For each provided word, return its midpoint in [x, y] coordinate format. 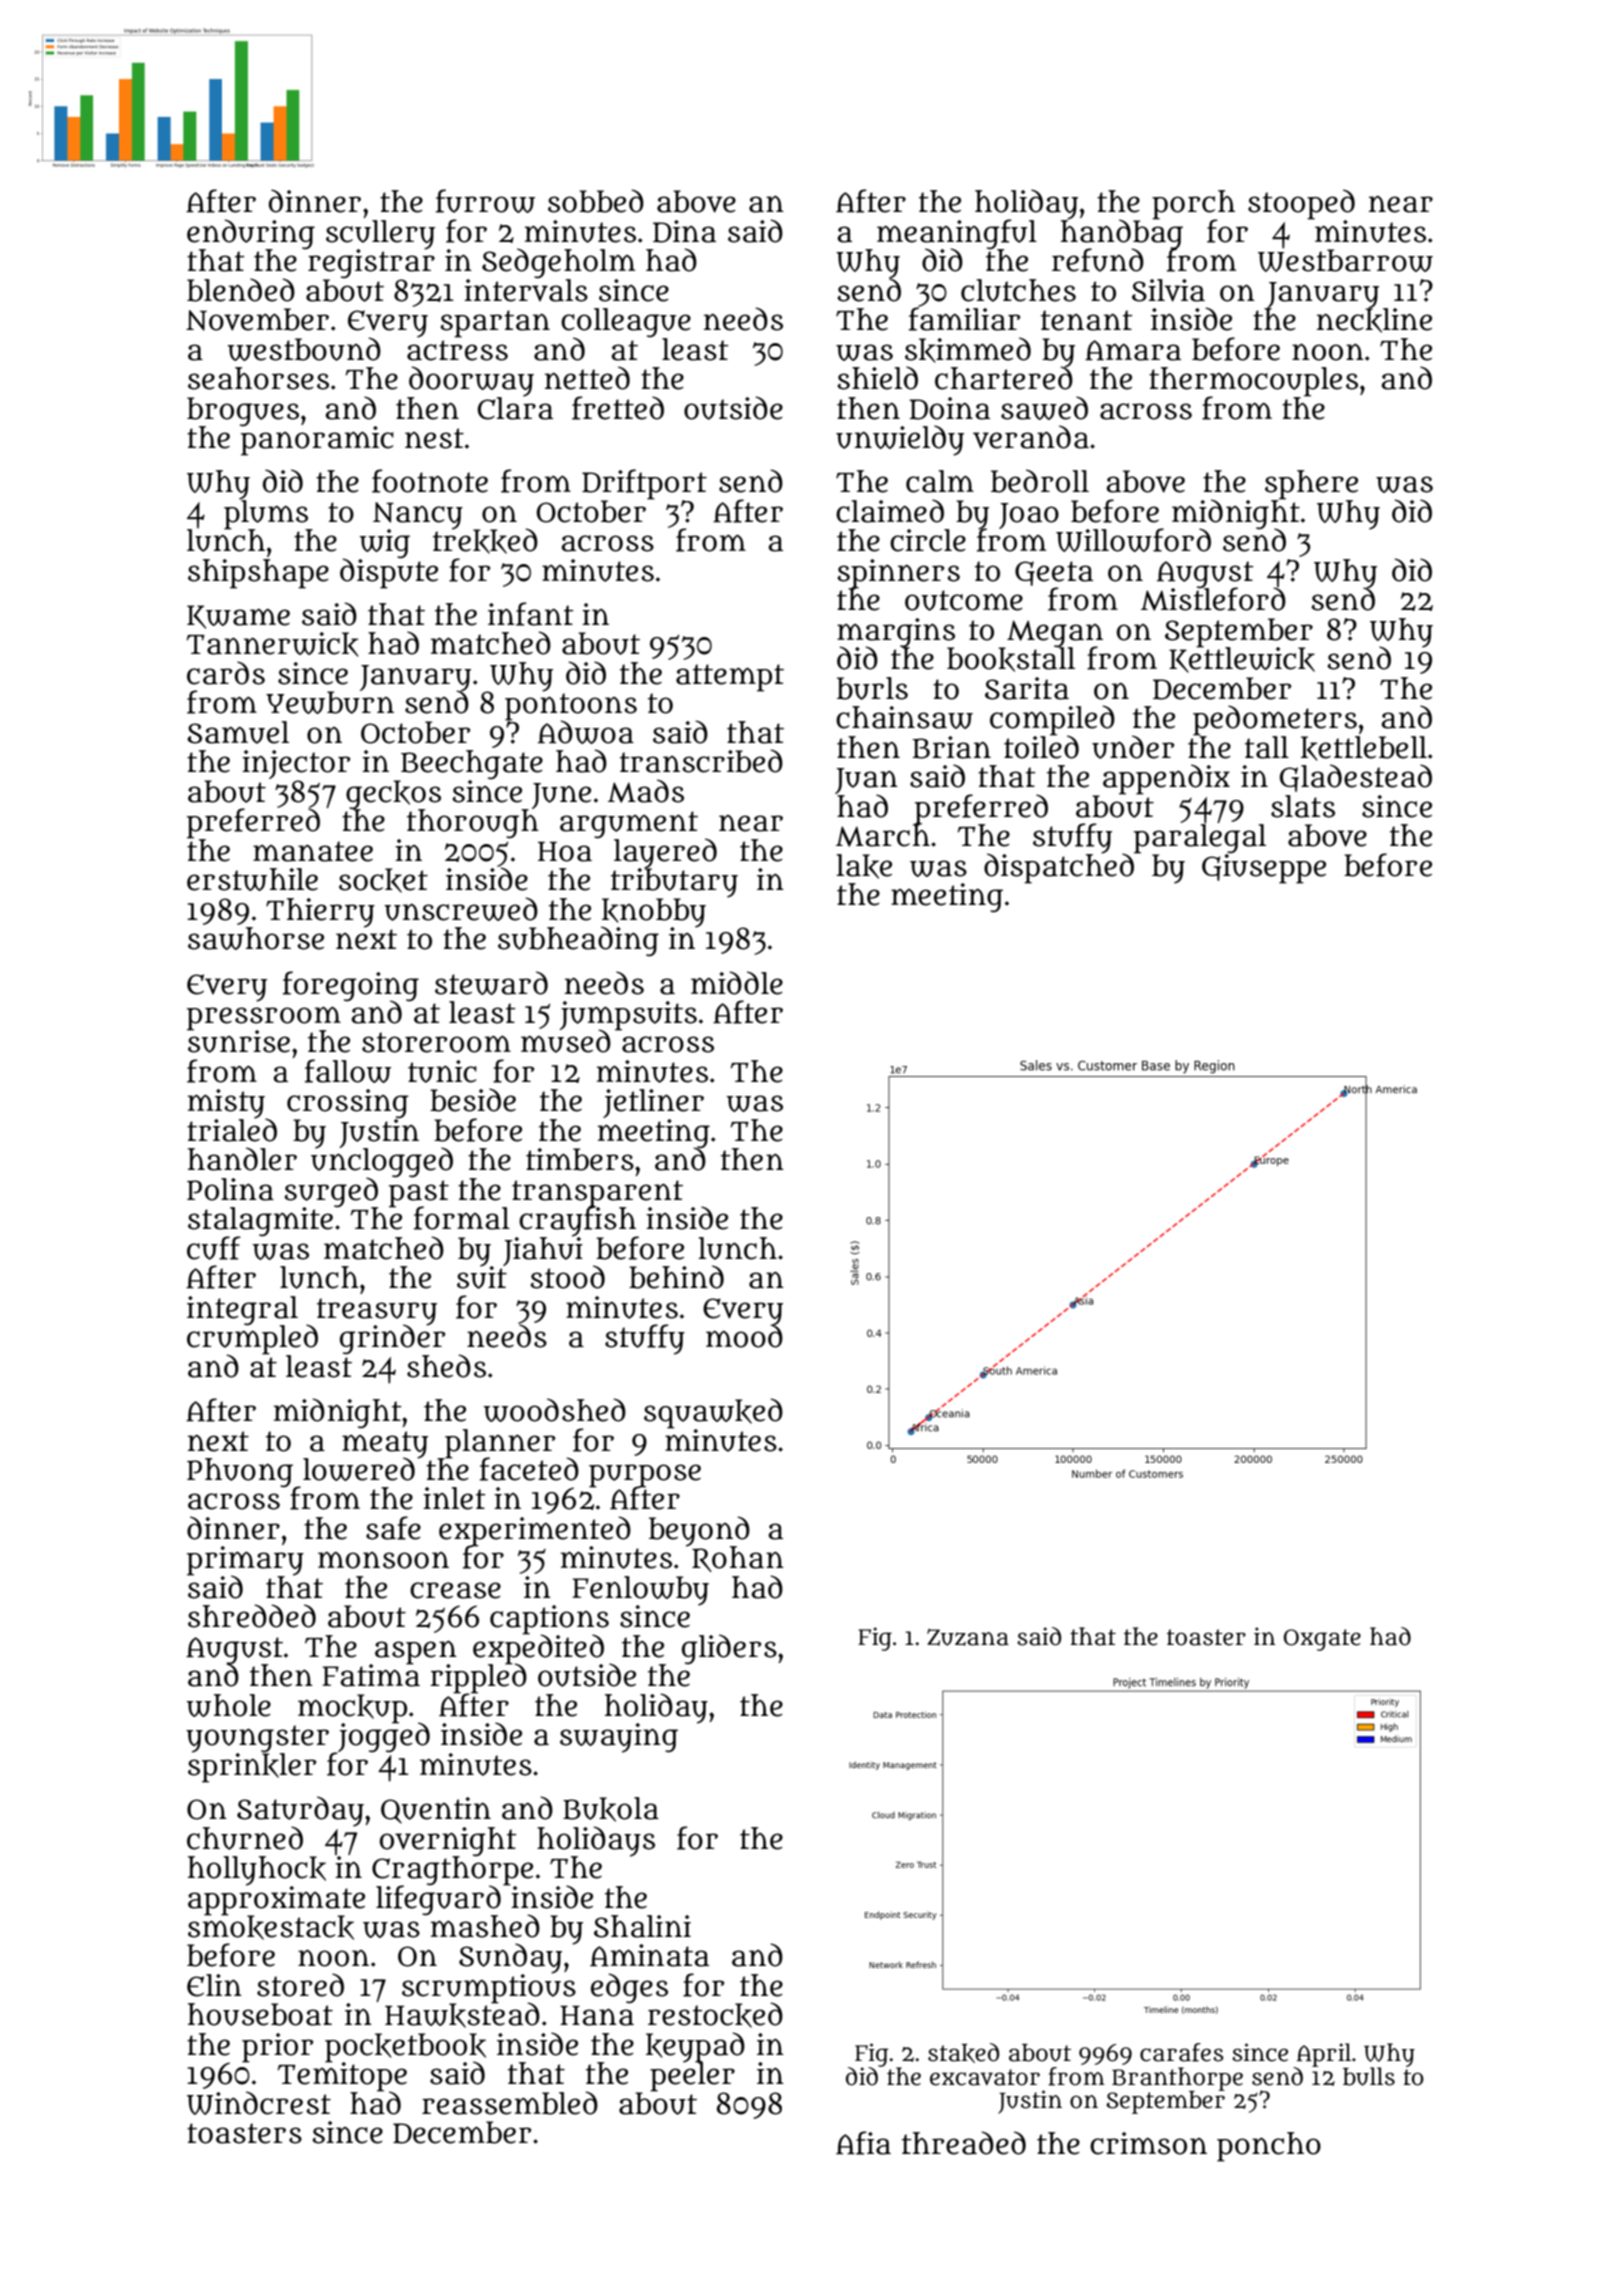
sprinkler [252, 1768]
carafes [1182, 2052]
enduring [251, 234]
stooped [1301, 204]
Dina [684, 231]
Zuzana [968, 1637]
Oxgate [1322, 1640]
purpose [645, 1475]
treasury [377, 1311]
